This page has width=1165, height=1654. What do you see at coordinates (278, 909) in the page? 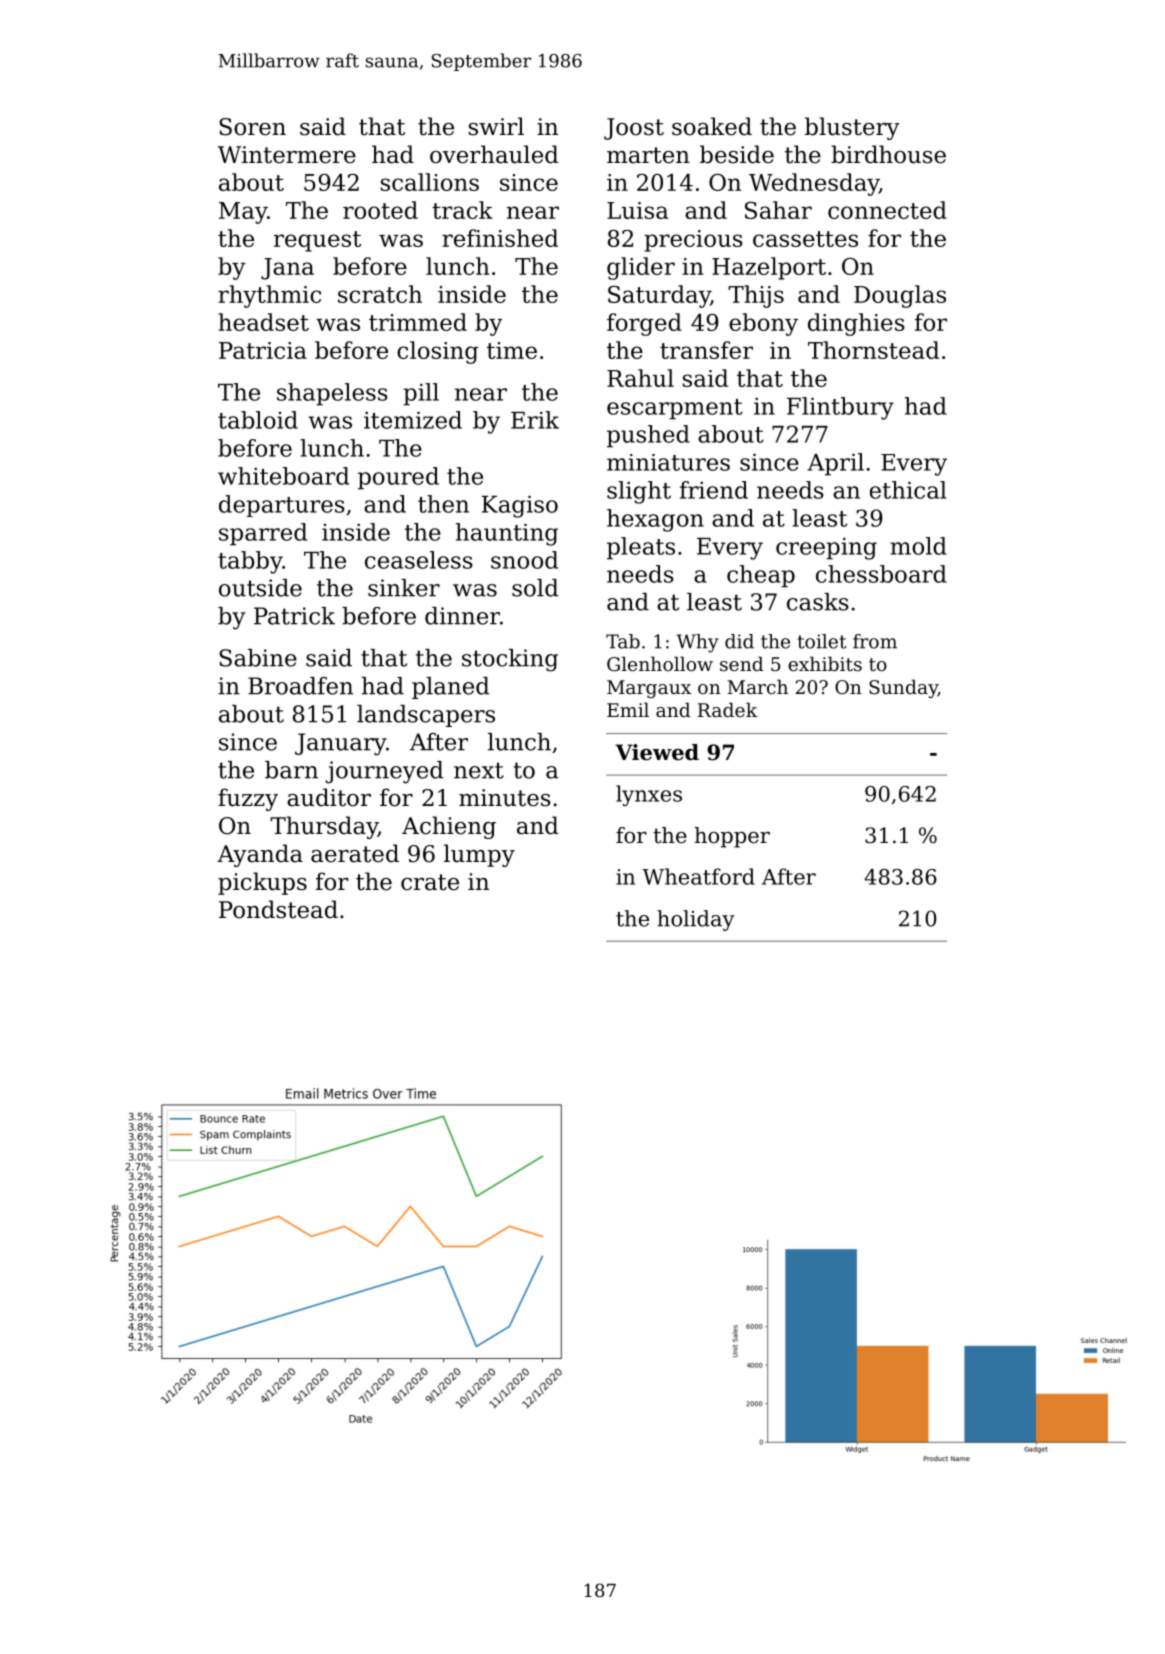
I see `Pondstead` at bounding box center [278, 909].
